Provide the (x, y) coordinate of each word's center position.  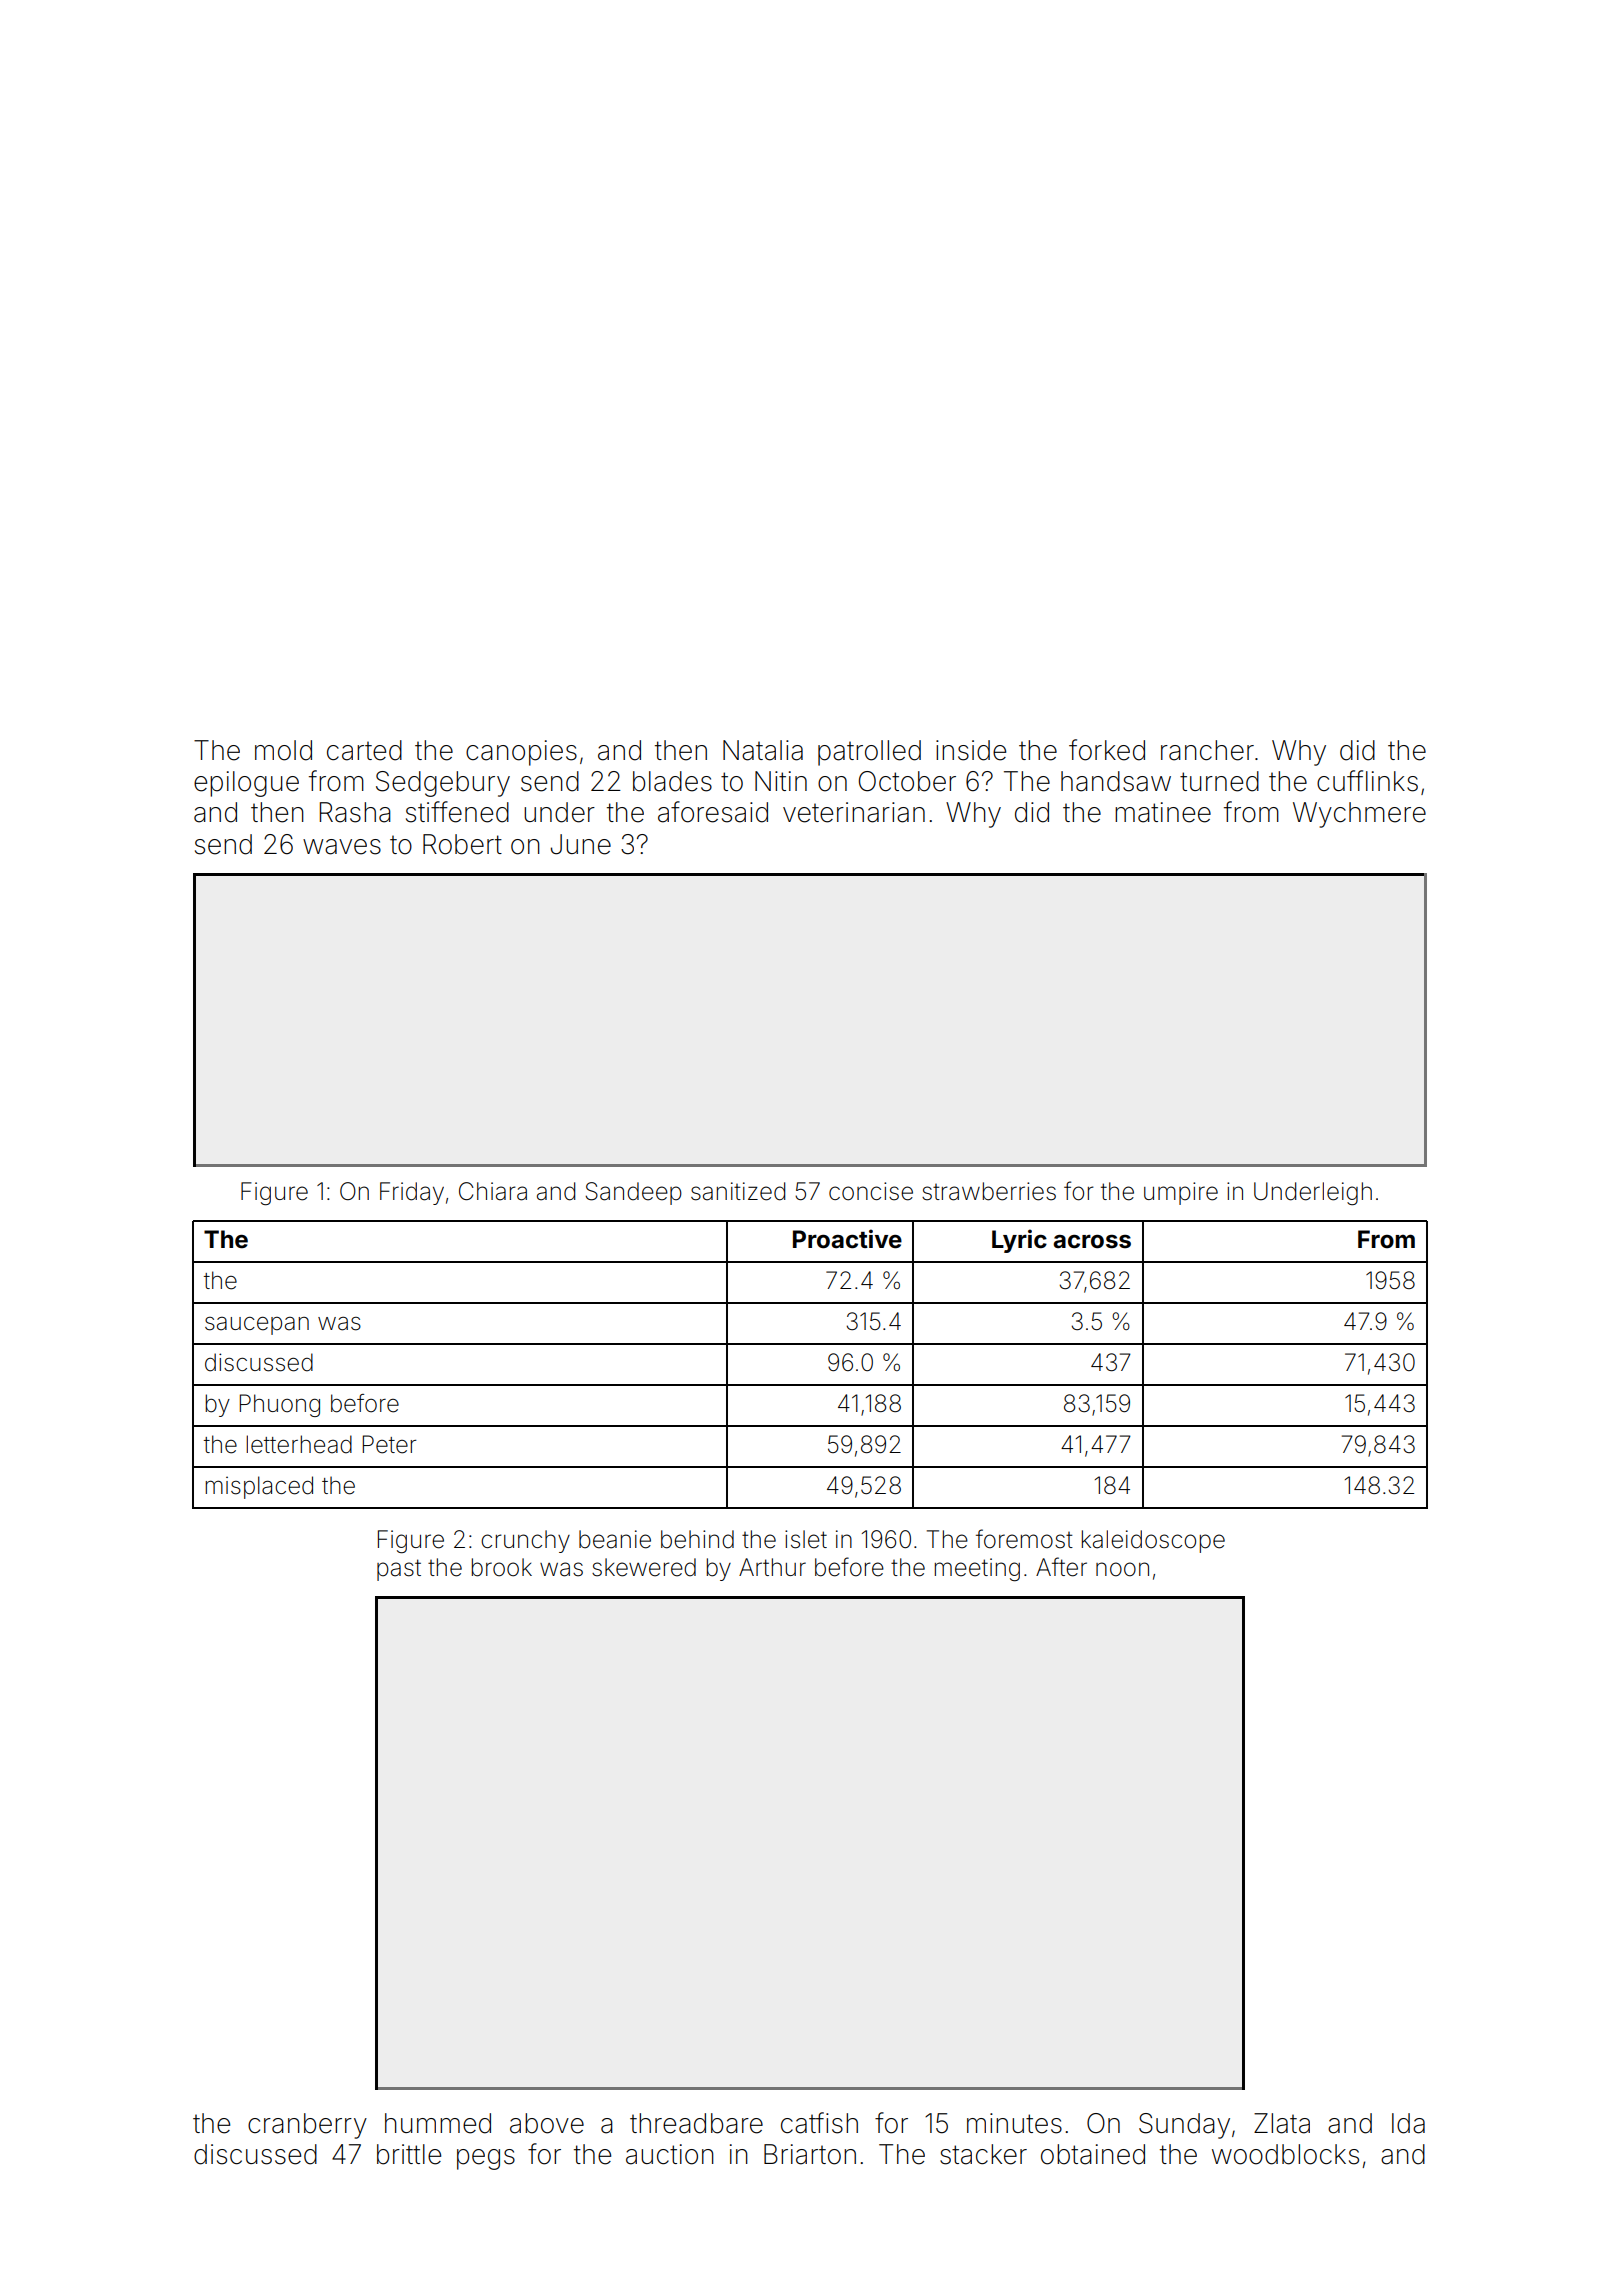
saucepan (257, 1326)
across (1092, 1242)
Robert (462, 844)
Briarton (810, 2154)
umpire (1181, 1193)
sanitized (738, 1191)
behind (697, 1539)
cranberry (307, 2126)
